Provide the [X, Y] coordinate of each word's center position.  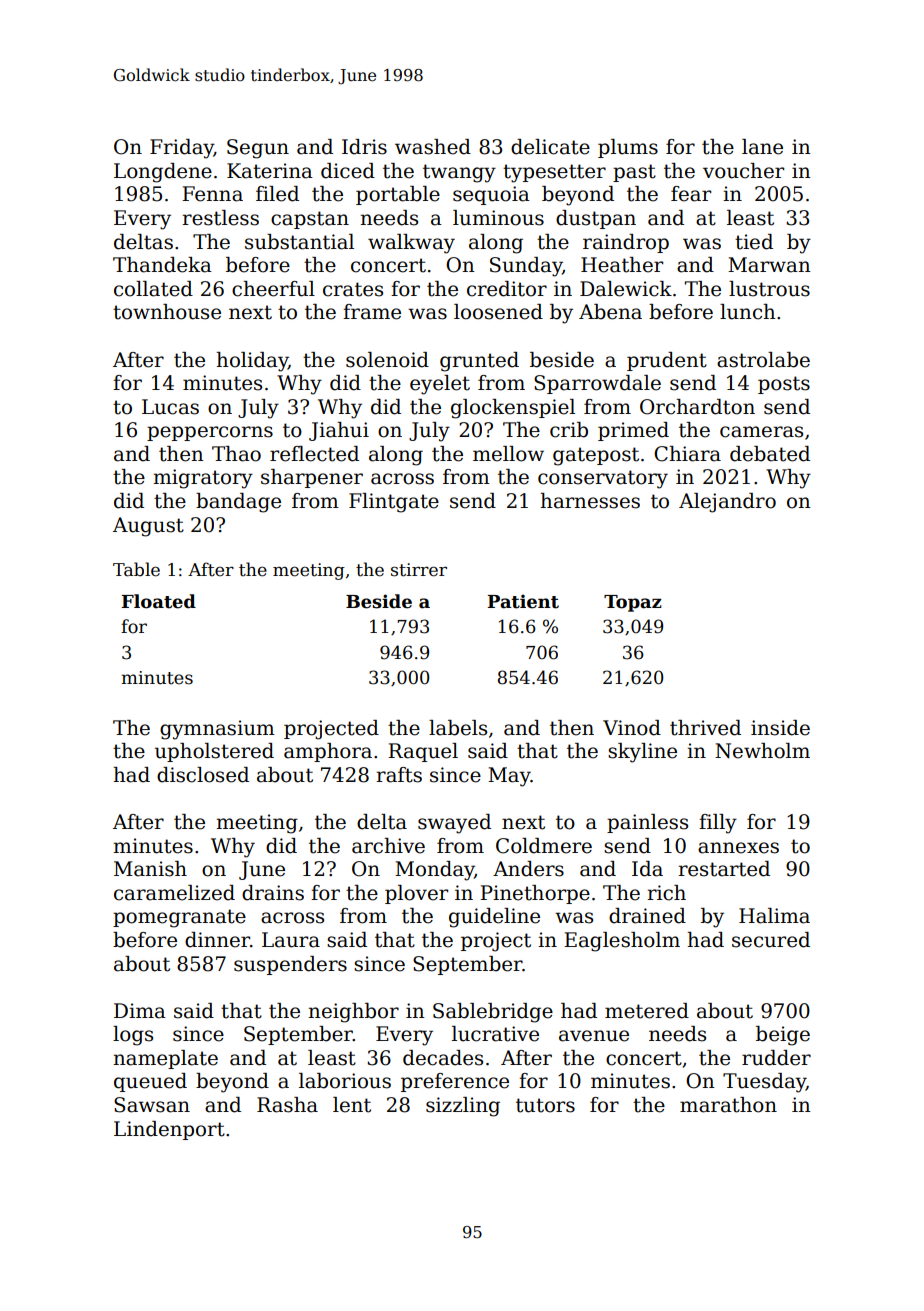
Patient [523, 601]
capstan [310, 220]
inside [780, 728]
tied [754, 242]
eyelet [440, 385]
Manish [150, 869]
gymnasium [217, 730]
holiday [252, 362]
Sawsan [152, 1105]
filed [277, 194]
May [509, 777]
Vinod [632, 728]
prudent [667, 361]
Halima [774, 916]
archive [388, 846]
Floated [159, 601]
